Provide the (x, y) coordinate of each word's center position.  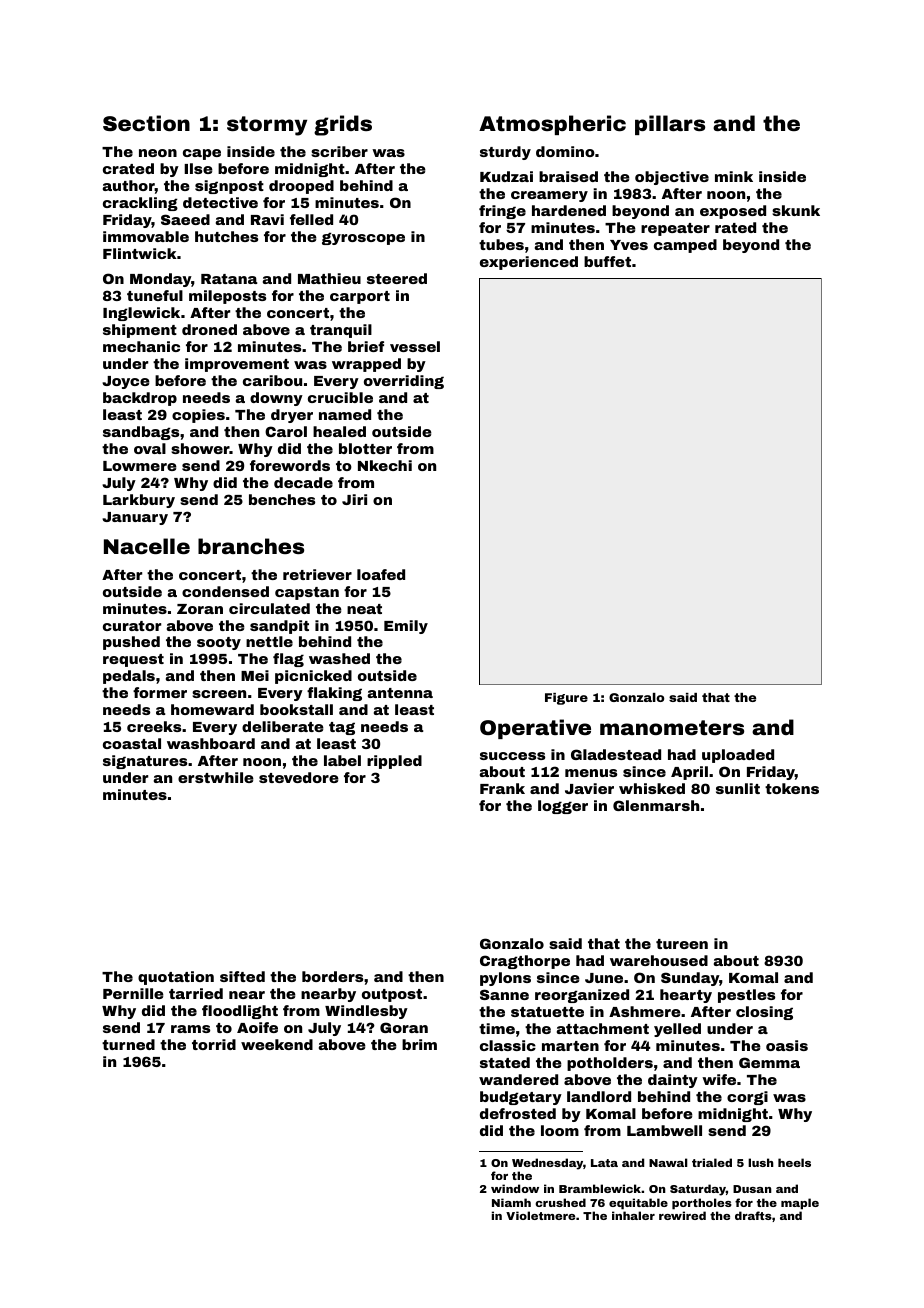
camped (685, 246)
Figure (566, 699)
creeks (154, 726)
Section (146, 123)
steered (397, 278)
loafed (381, 574)
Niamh (511, 1202)
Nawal (668, 1162)
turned (128, 1044)
